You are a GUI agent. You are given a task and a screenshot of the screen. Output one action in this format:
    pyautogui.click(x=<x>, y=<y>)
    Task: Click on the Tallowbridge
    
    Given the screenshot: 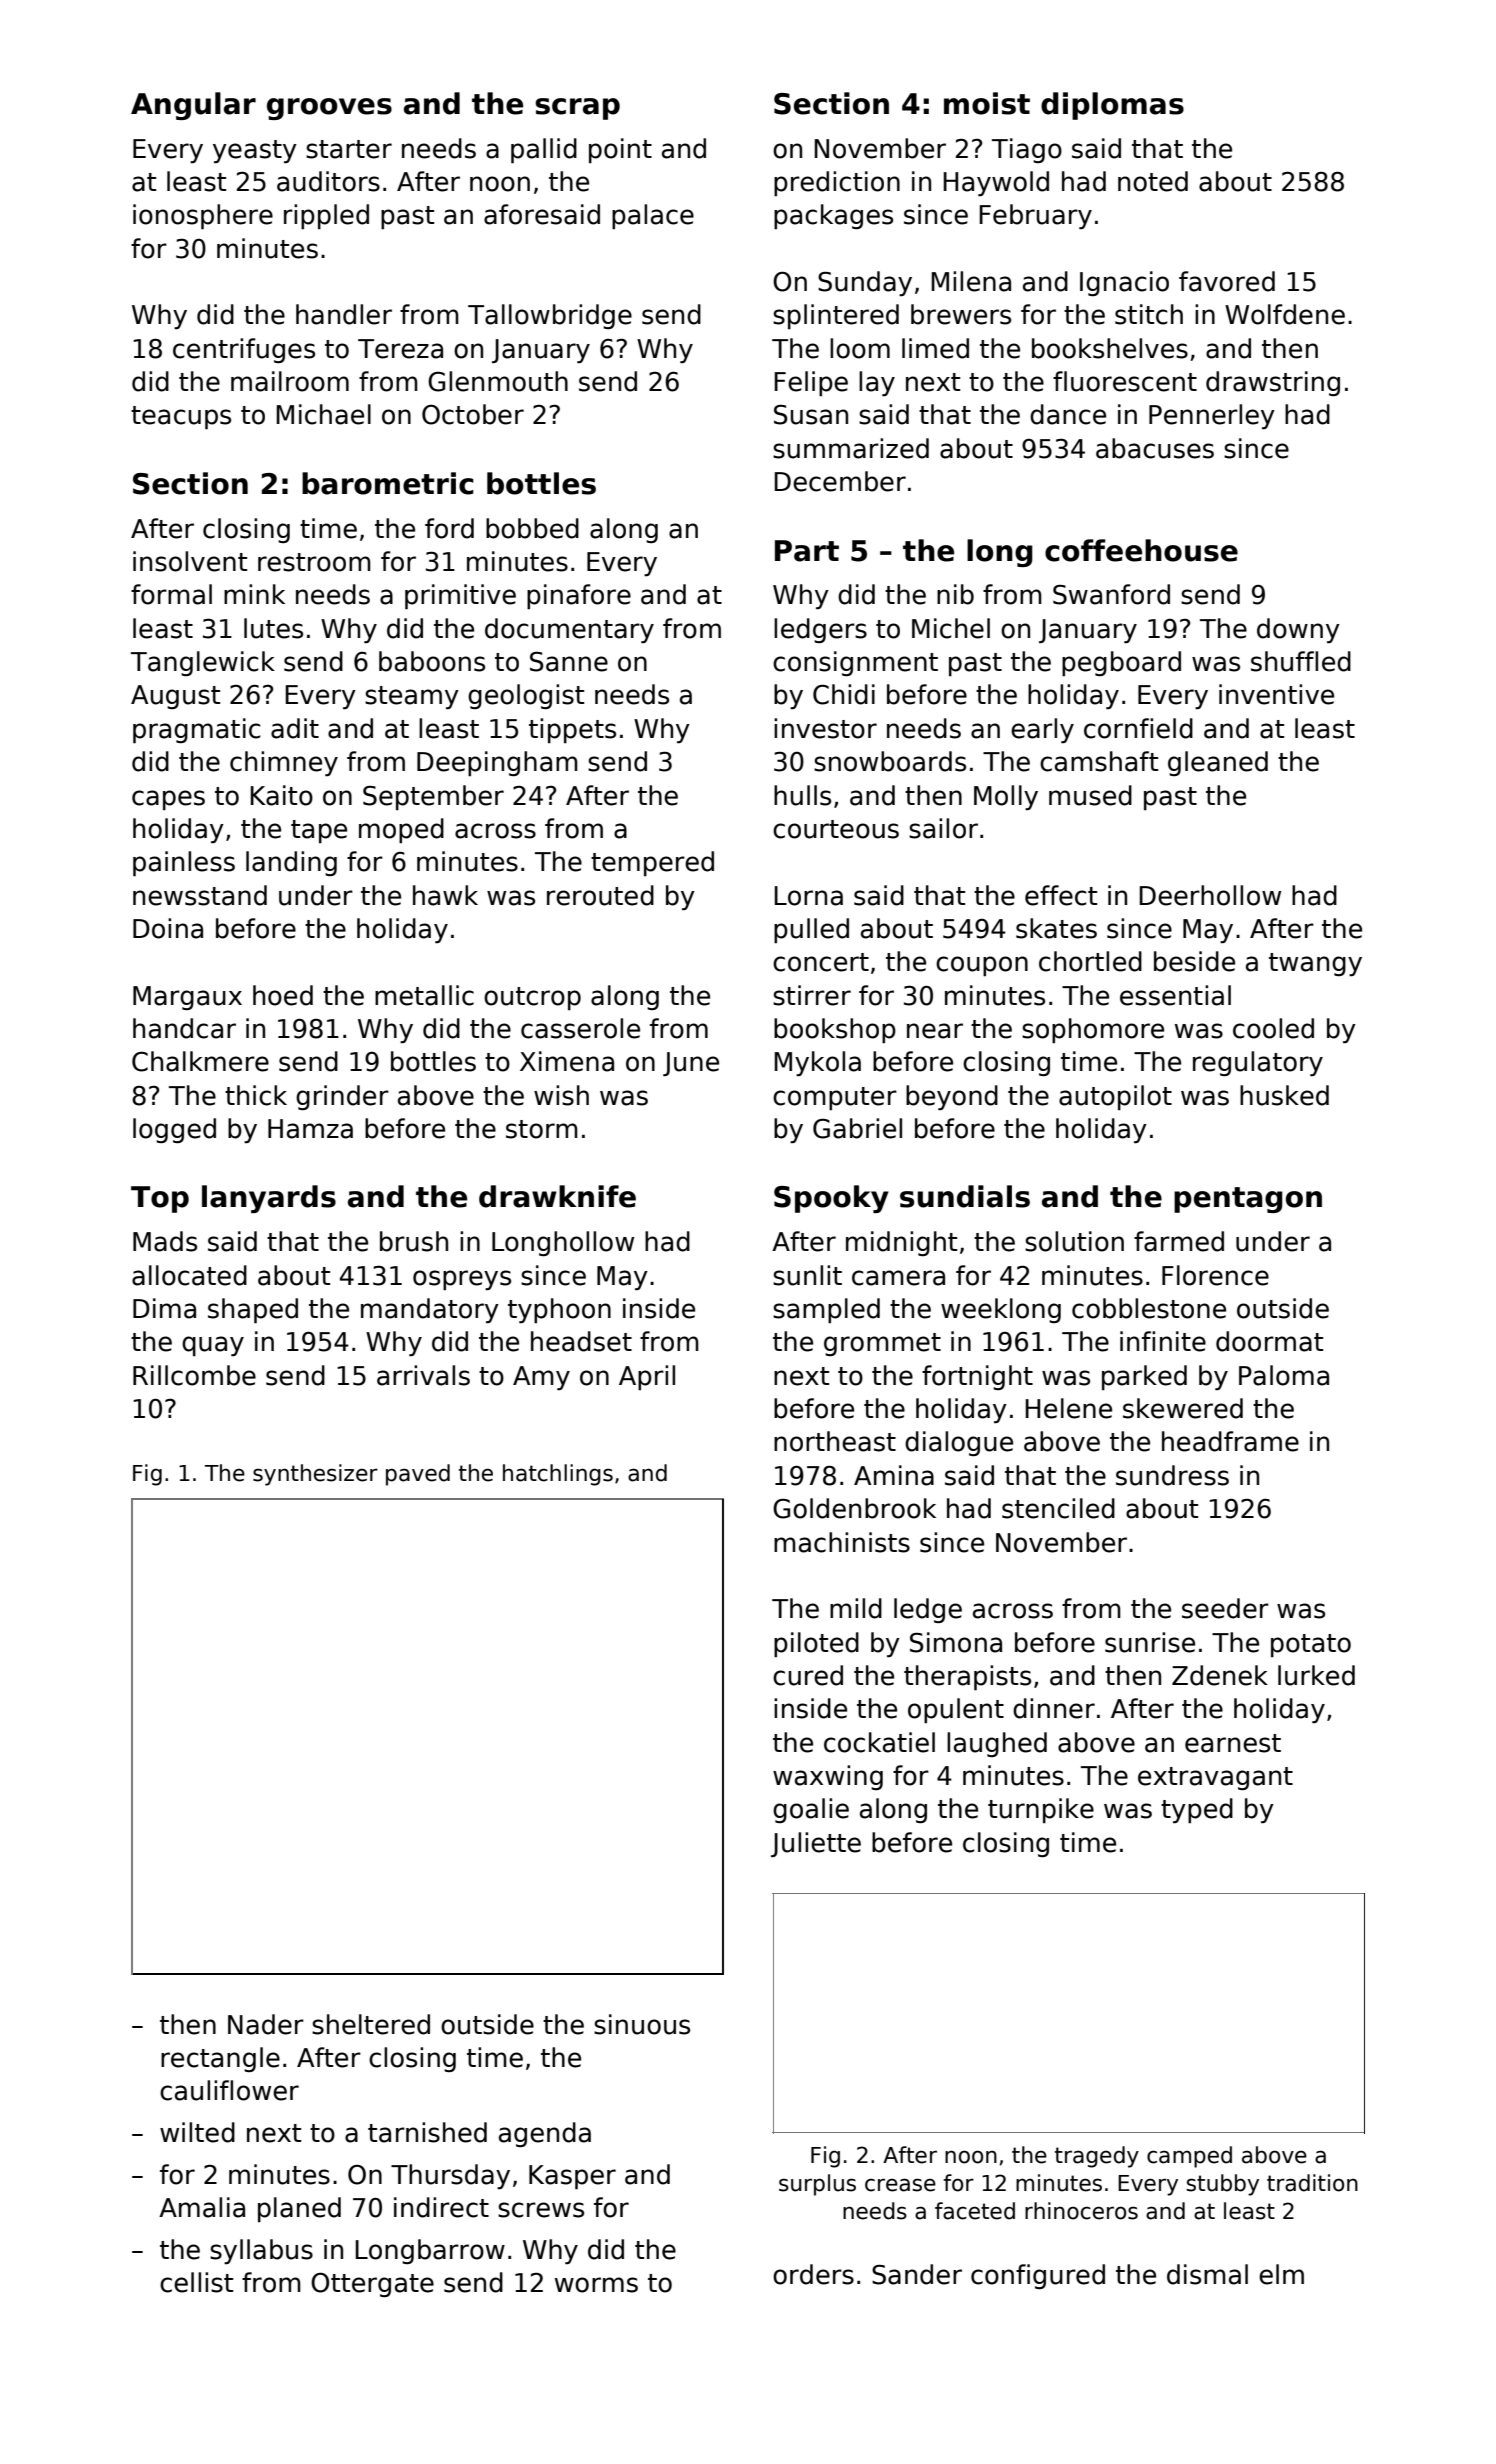 What is the action you would take?
    pyautogui.click(x=550, y=316)
